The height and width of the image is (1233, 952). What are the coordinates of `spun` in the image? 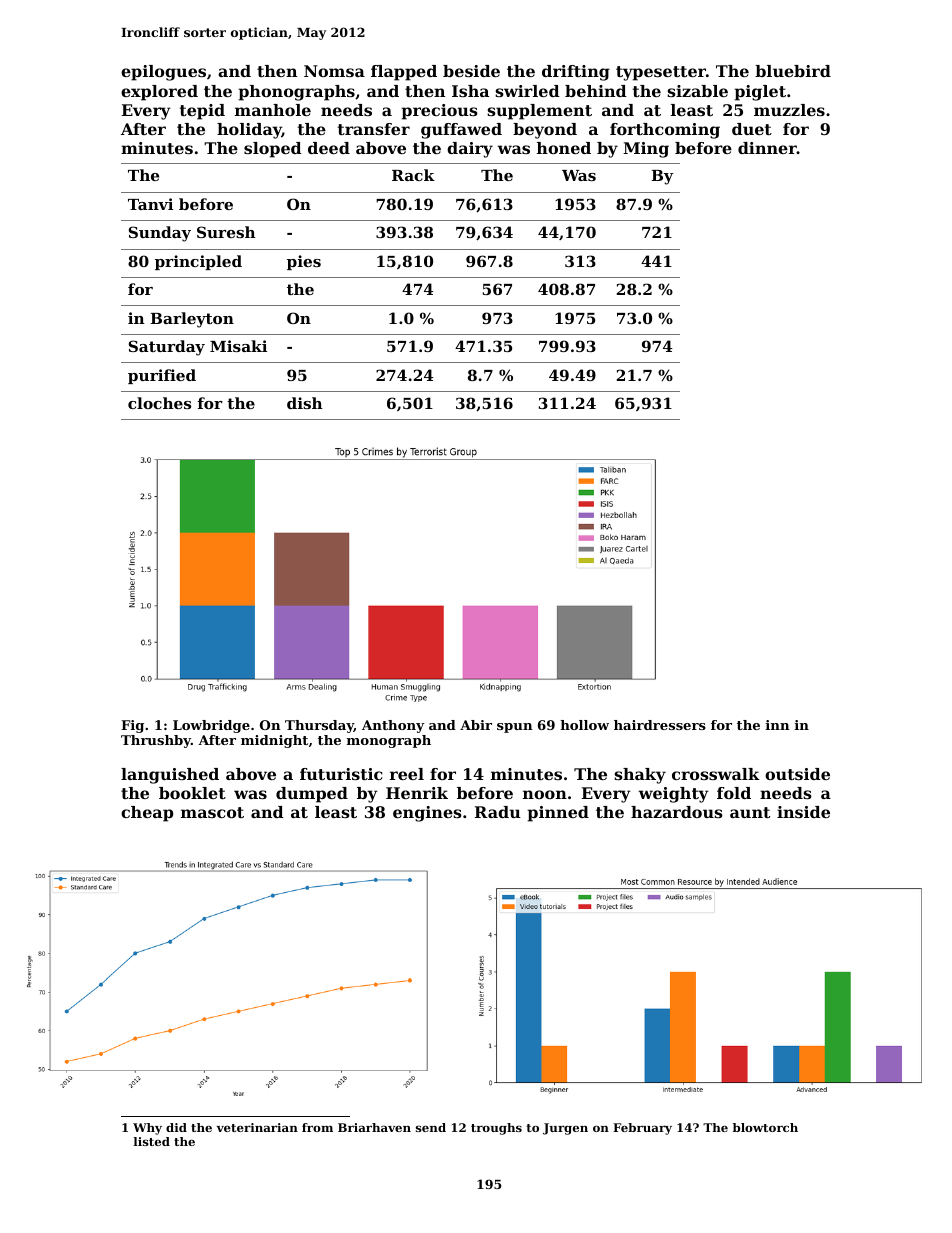 It's located at (515, 728).
